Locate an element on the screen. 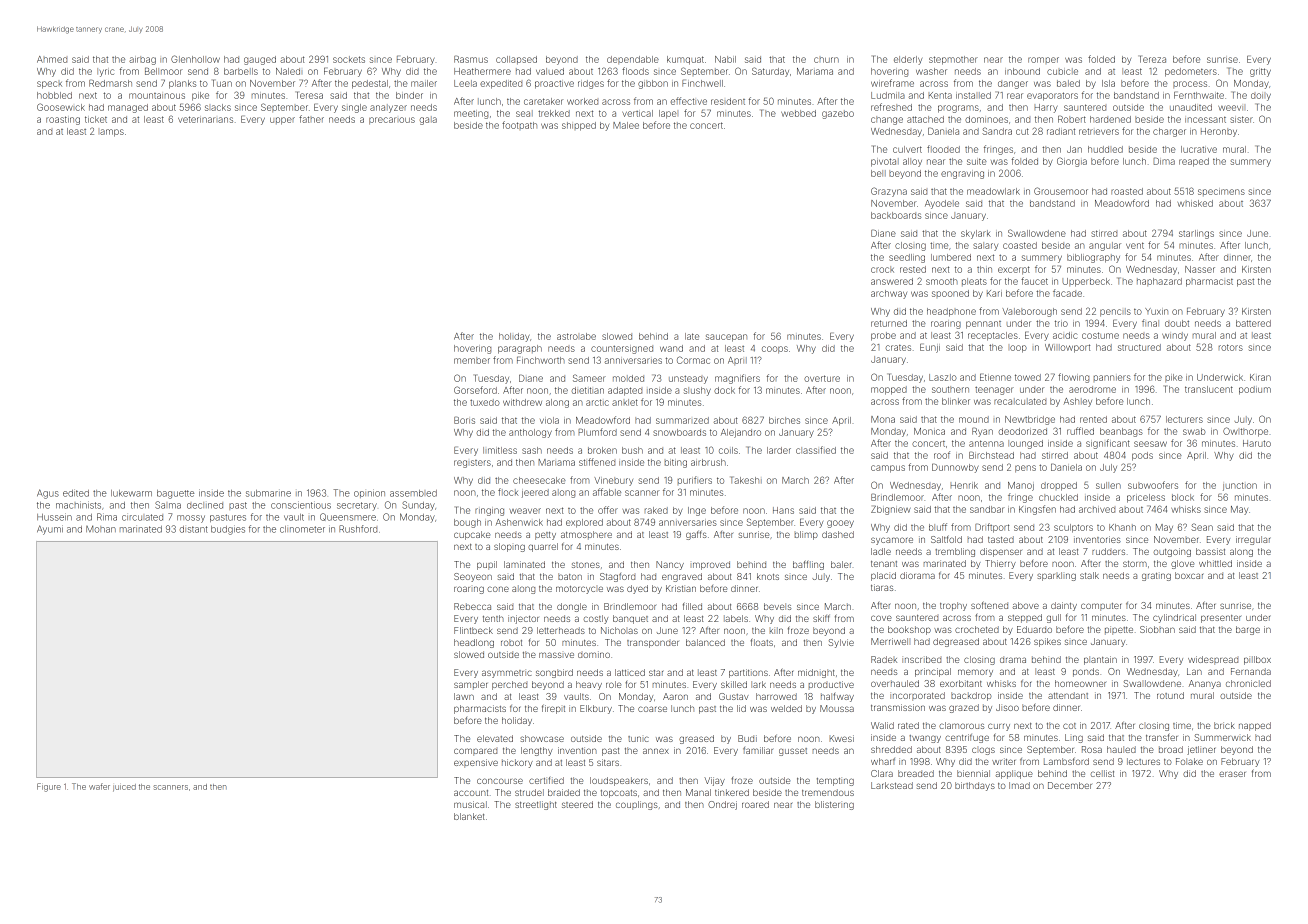  attendant is located at coordinates (1068, 695).
